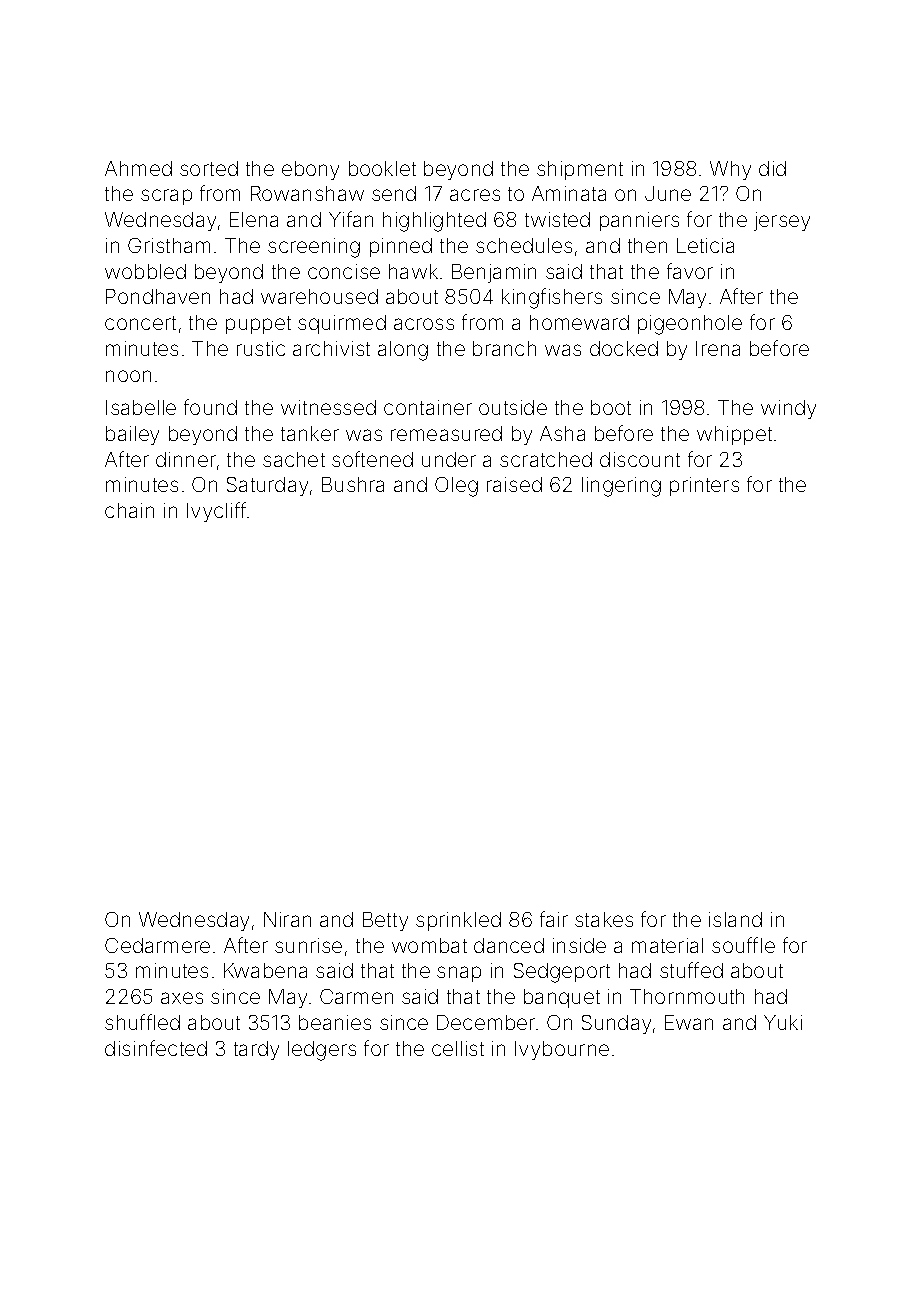  I want to click on Cedarmere, so click(157, 945).
